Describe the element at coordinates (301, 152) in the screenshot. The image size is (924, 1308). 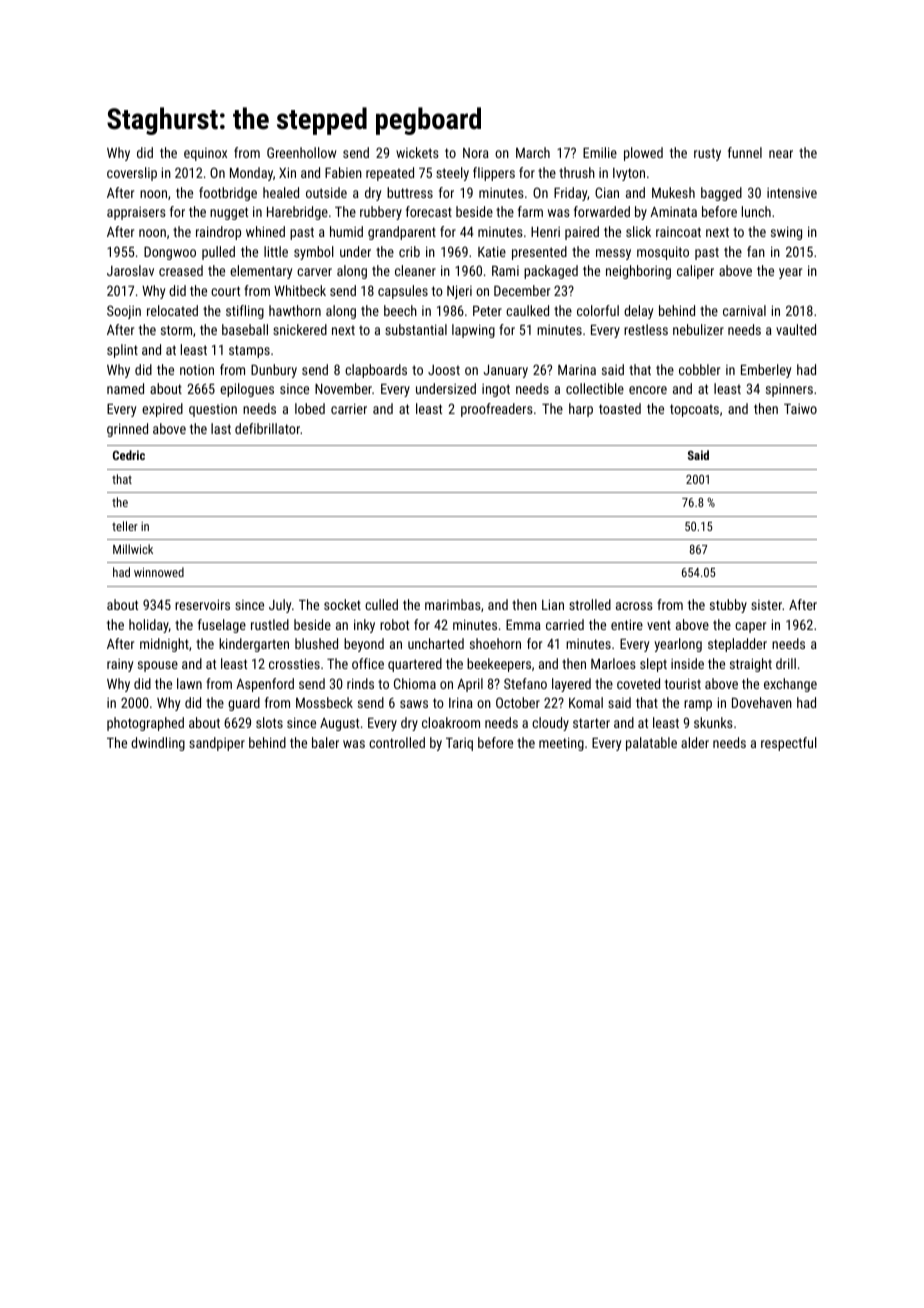
I see `Greenhollow` at that location.
